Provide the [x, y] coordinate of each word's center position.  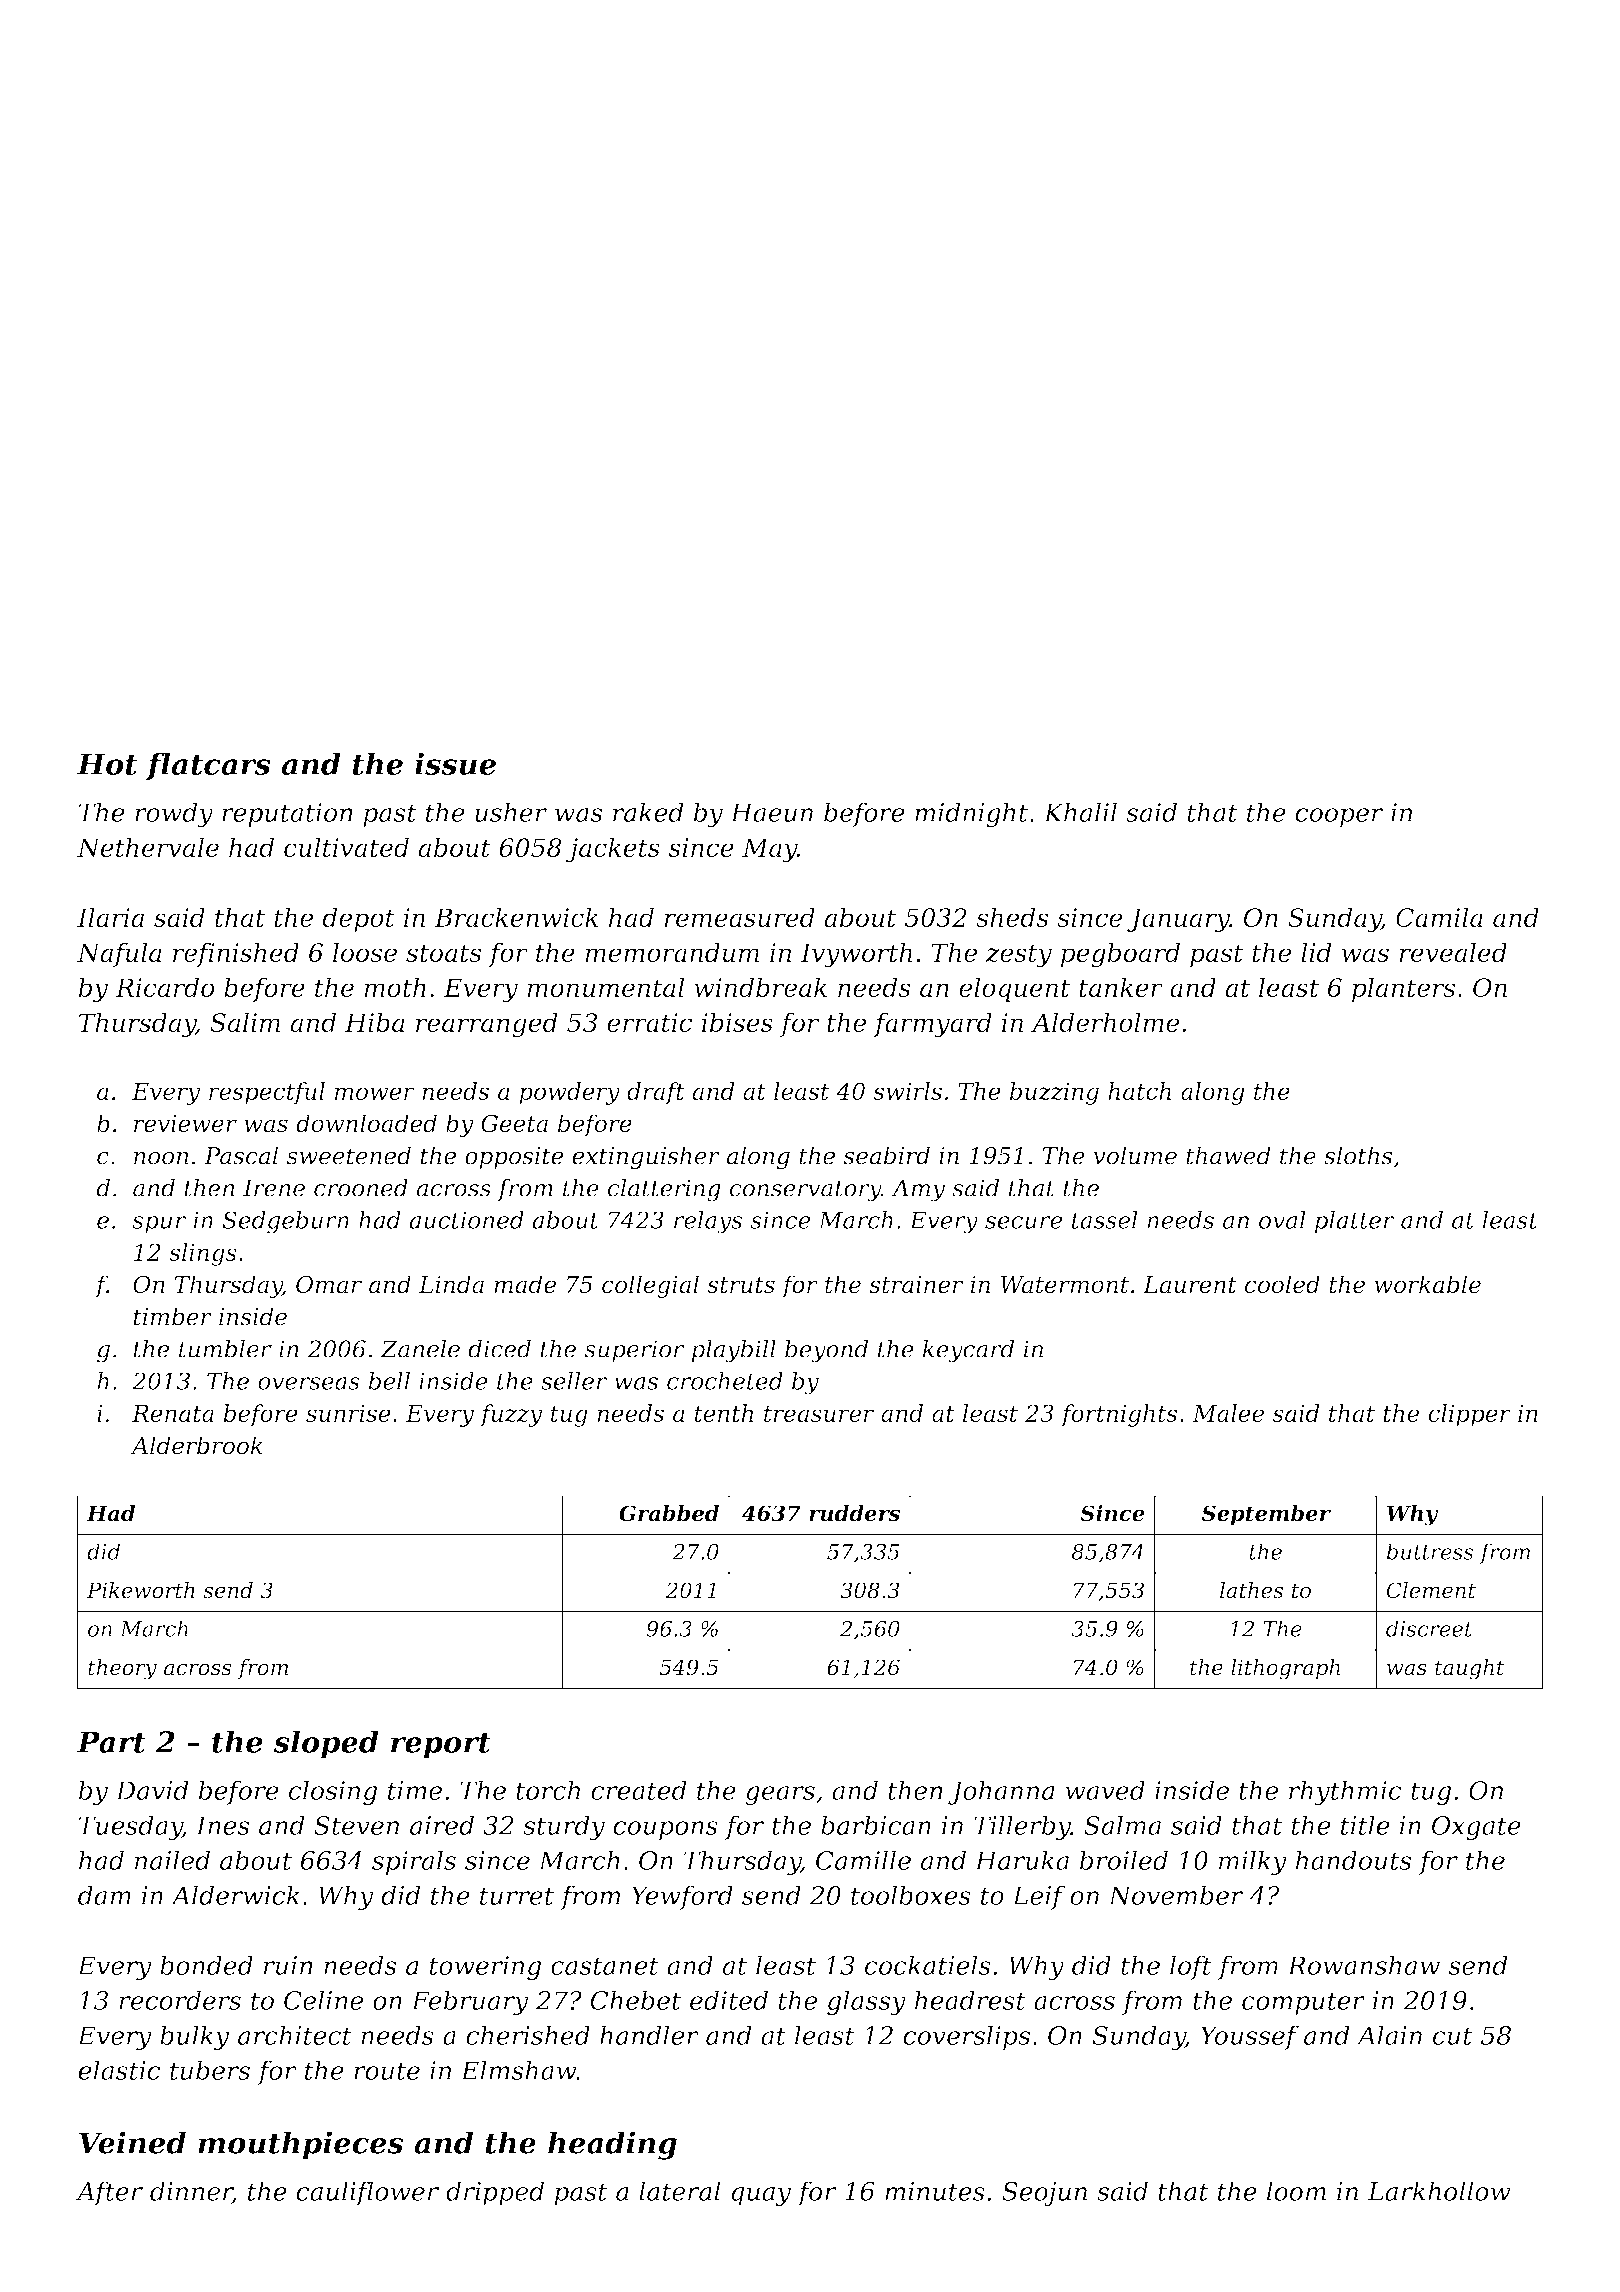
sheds [1012, 917]
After [109, 2193]
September [1266, 1515]
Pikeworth [141, 1590]
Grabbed [669, 1513]
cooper [1339, 817]
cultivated [346, 847]
